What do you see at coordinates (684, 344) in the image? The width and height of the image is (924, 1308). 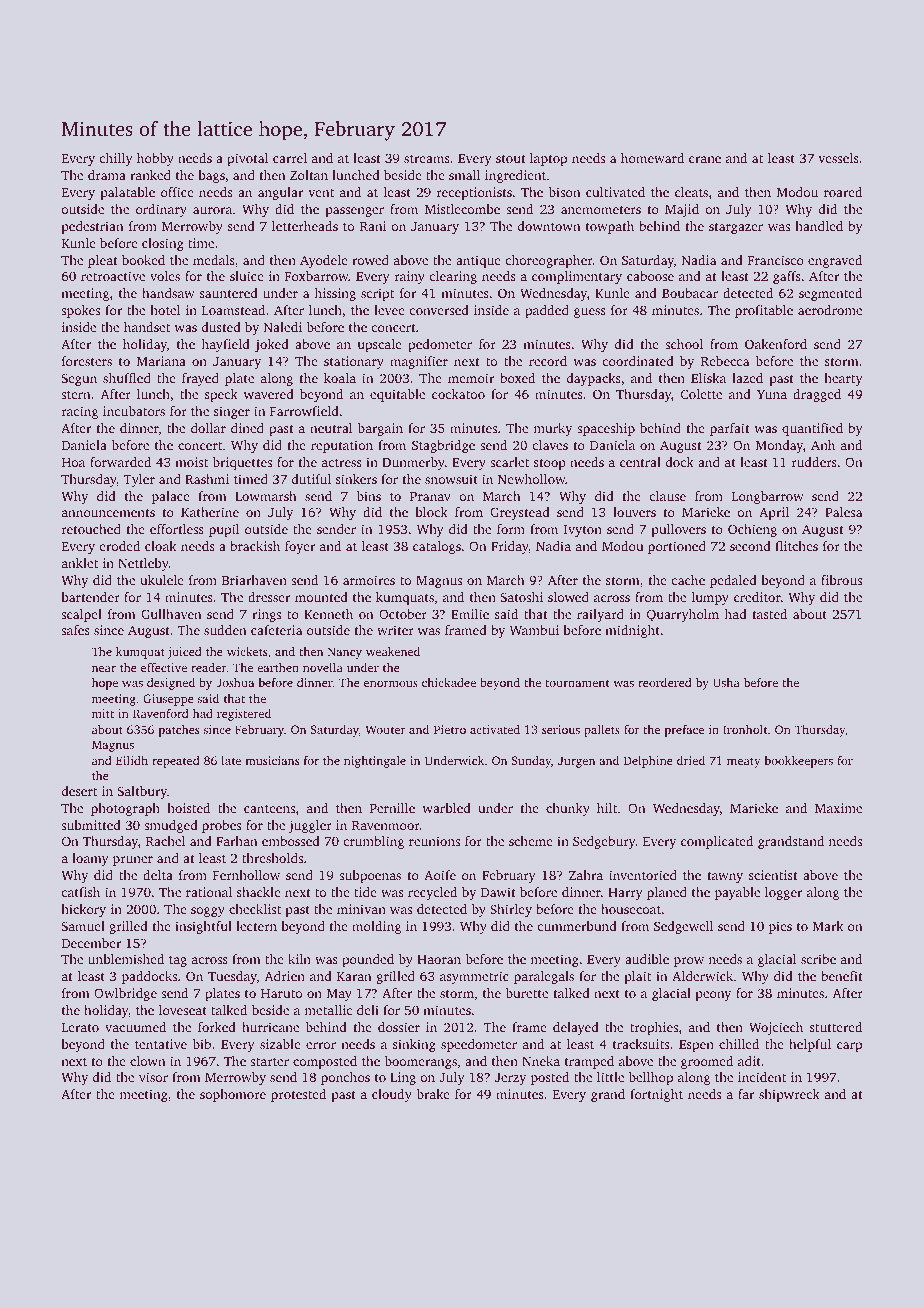 I see `school` at bounding box center [684, 344].
